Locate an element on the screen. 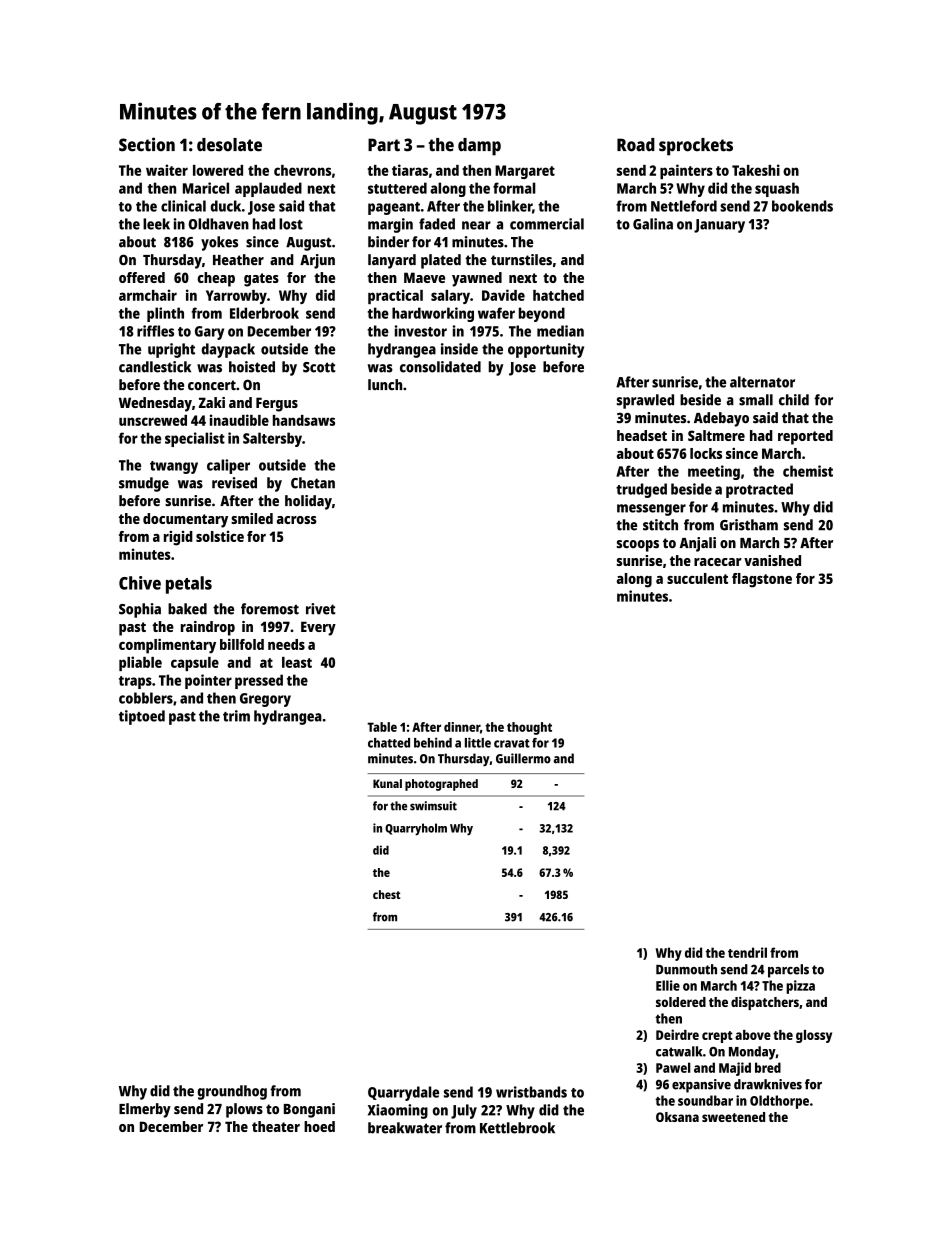 The height and width of the screenshot is (1233, 952). chest is located at coordinates (386, 894).
